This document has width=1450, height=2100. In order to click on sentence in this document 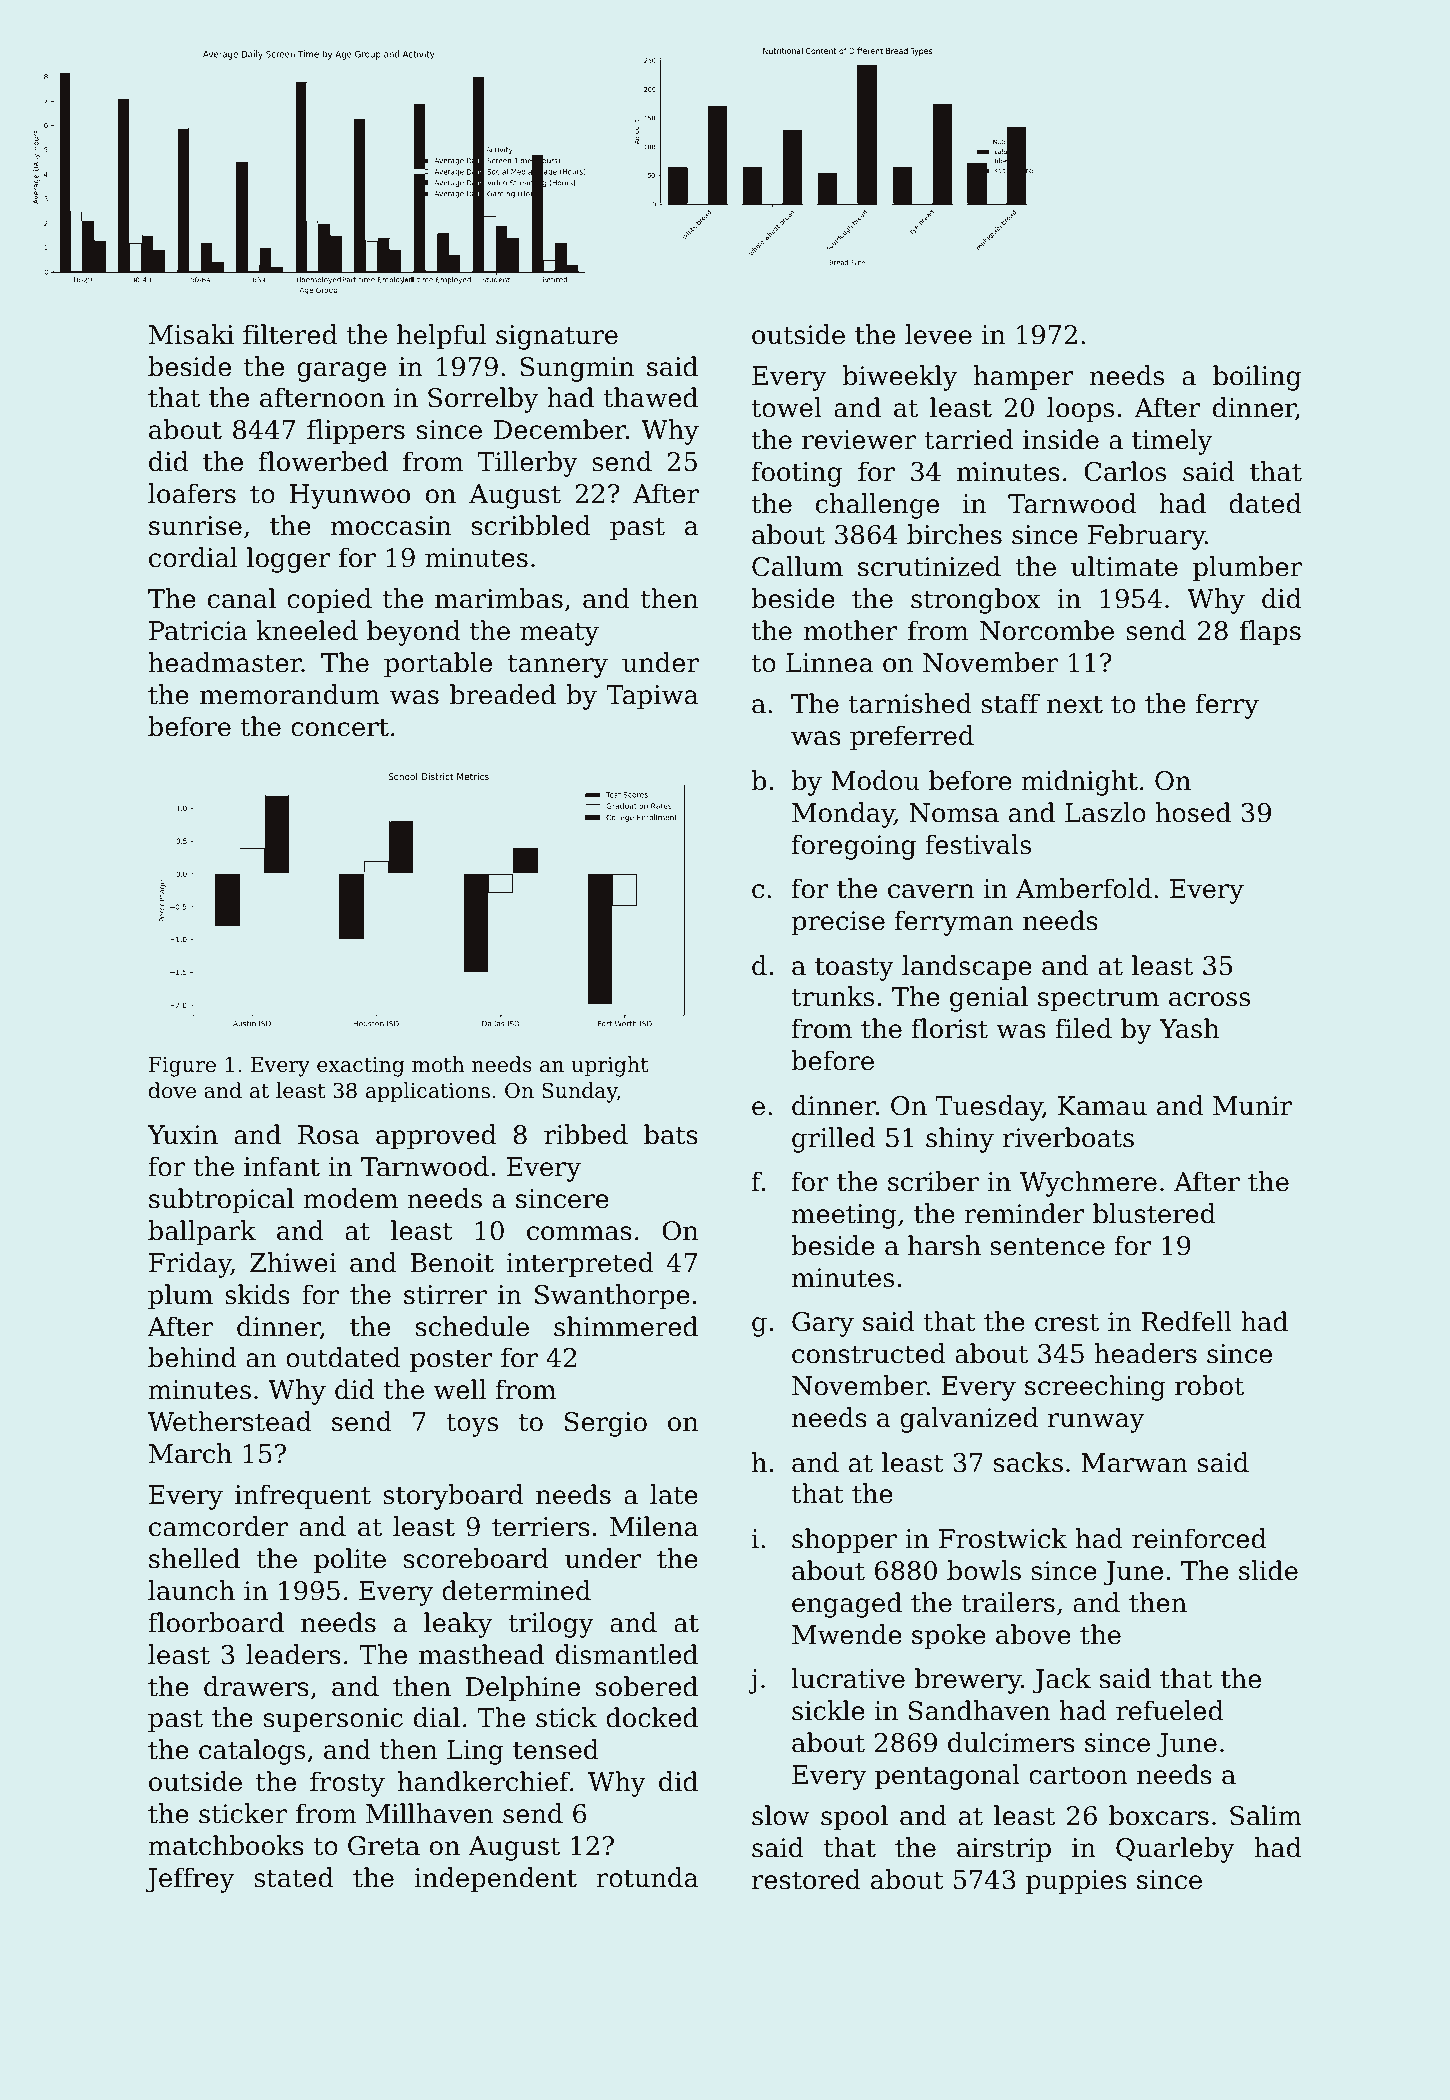, I will do `click(1047, 1246)`.
